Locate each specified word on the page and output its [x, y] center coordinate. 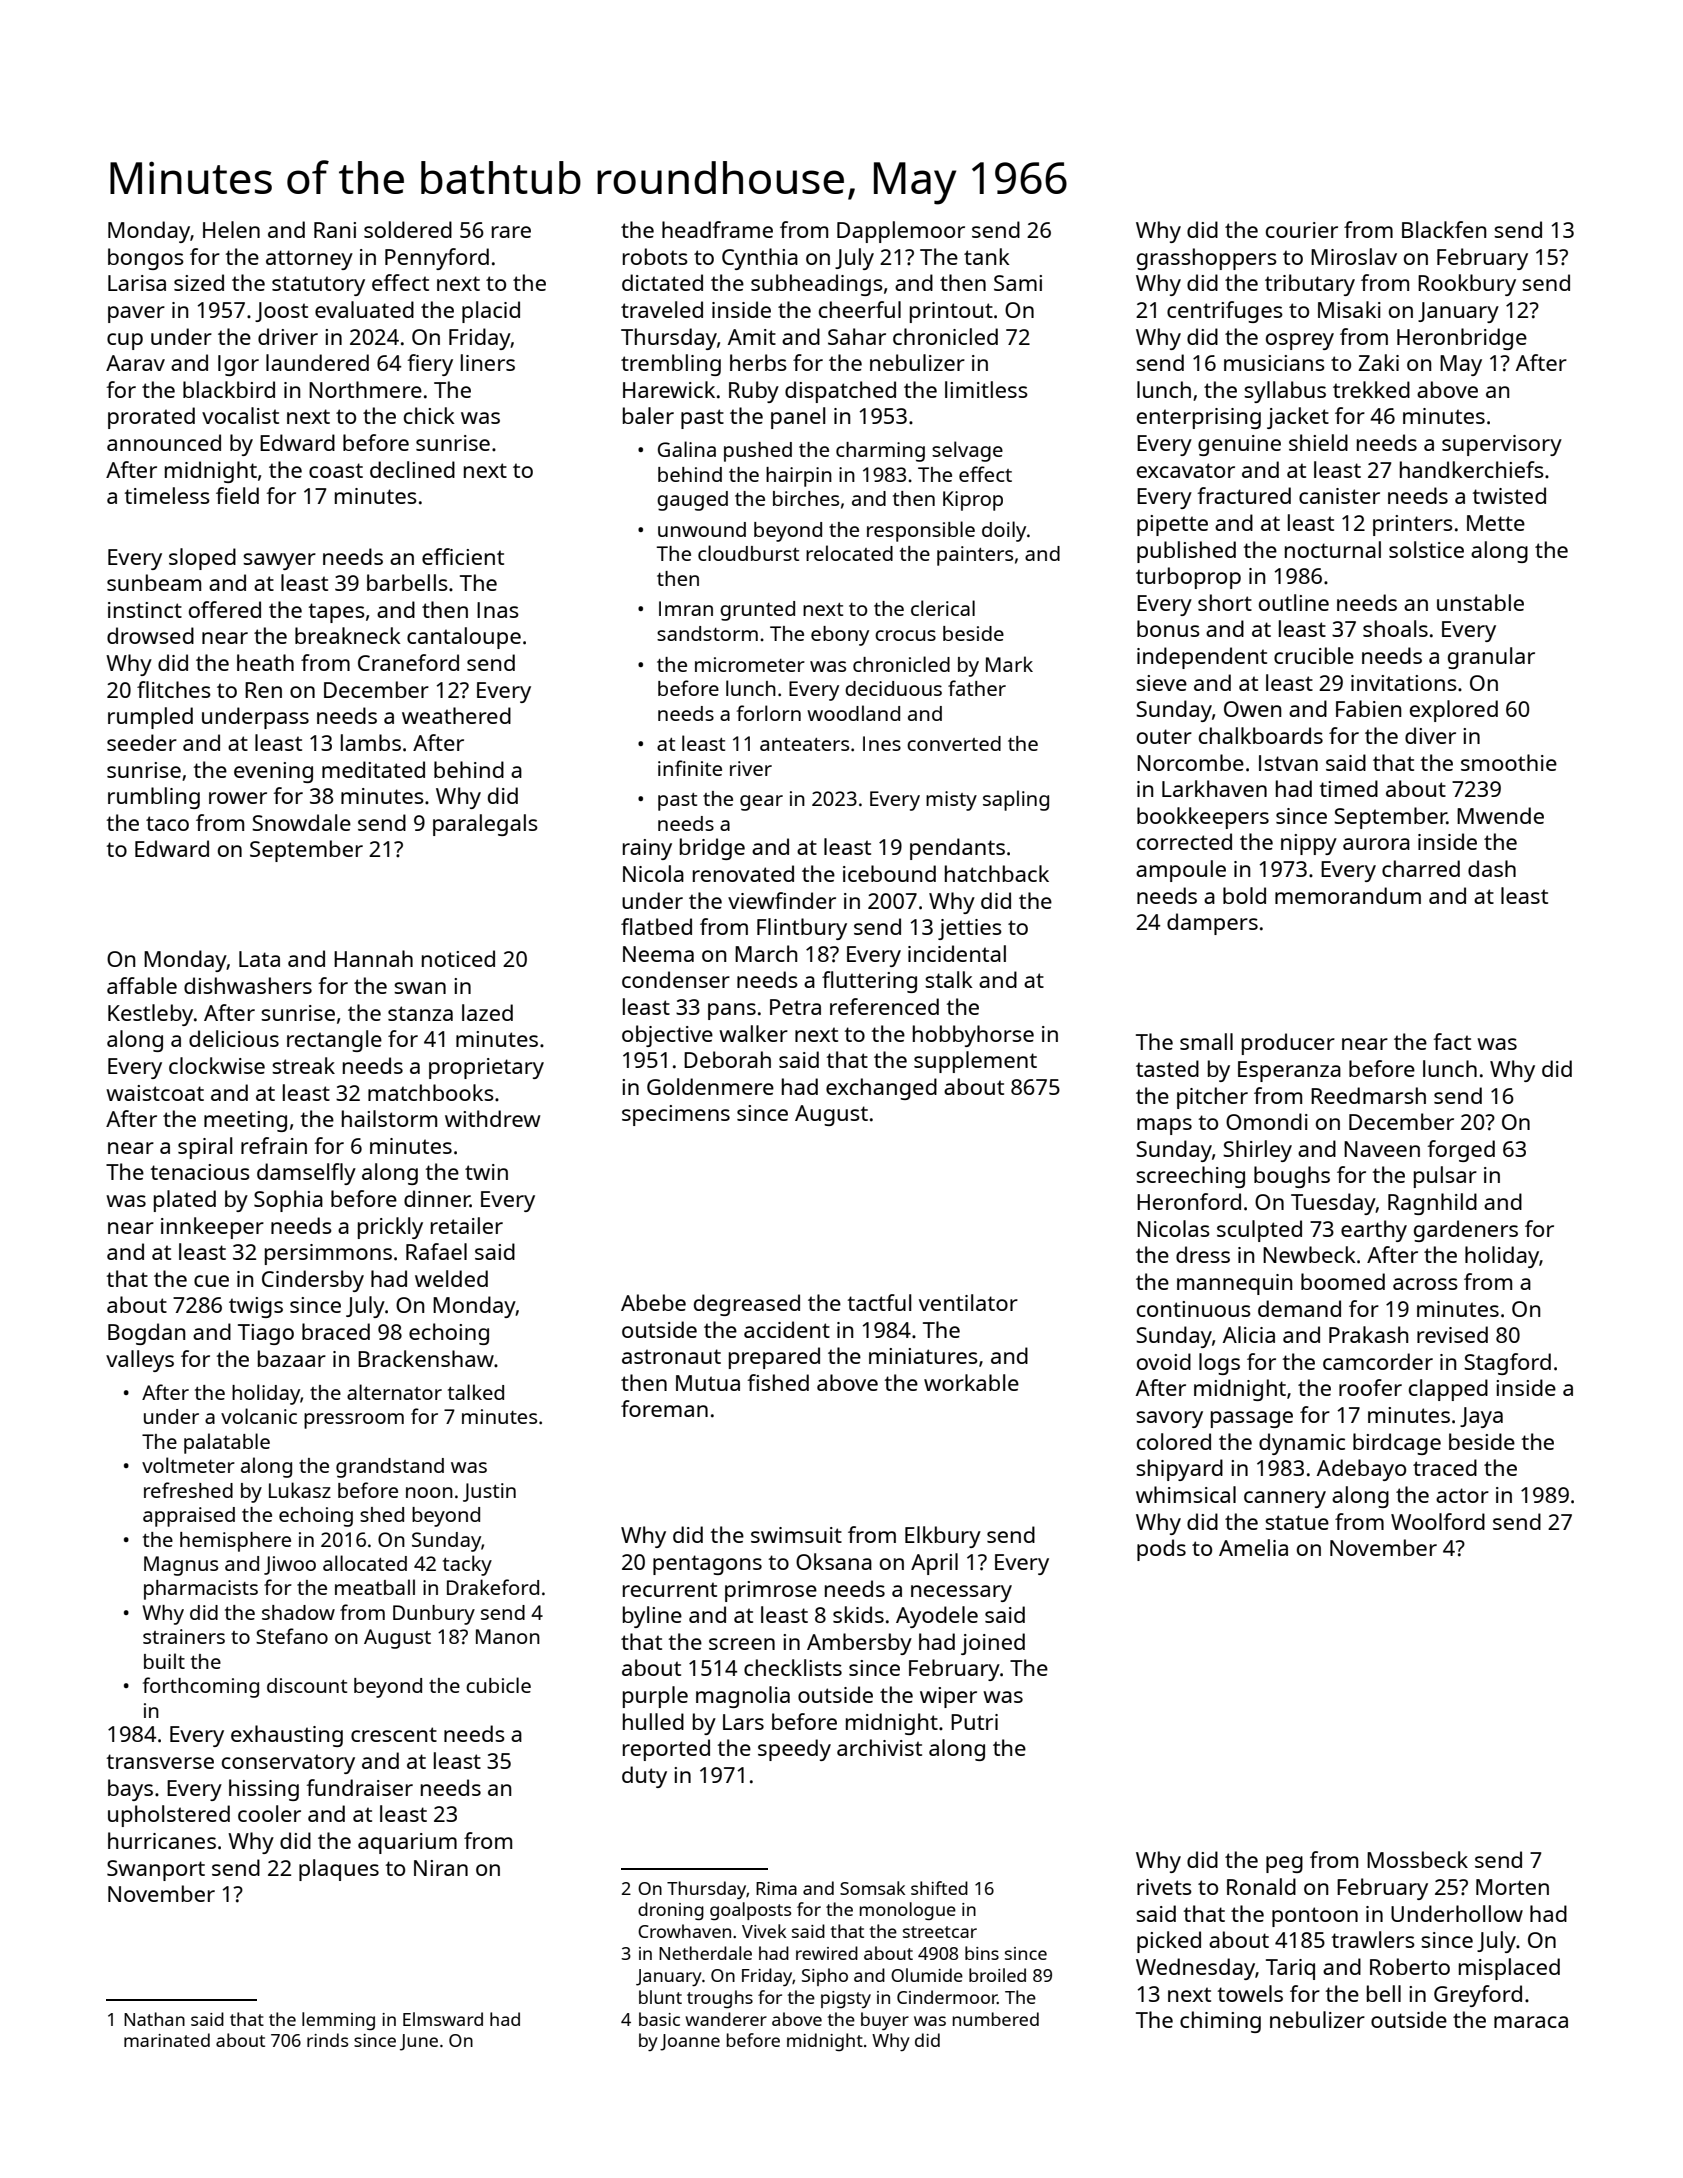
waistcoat [155, 1093]
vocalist [240, 415]
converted [954, 743]
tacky [467, 1565]
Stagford [1507, 1364]
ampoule [1181, 871]
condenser [676, 979]
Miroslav [1354, 256]
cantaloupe [464, 638]
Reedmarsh [1368, 1095]
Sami [1018, 283]
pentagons [707, 1565]
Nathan [154, 2019]
